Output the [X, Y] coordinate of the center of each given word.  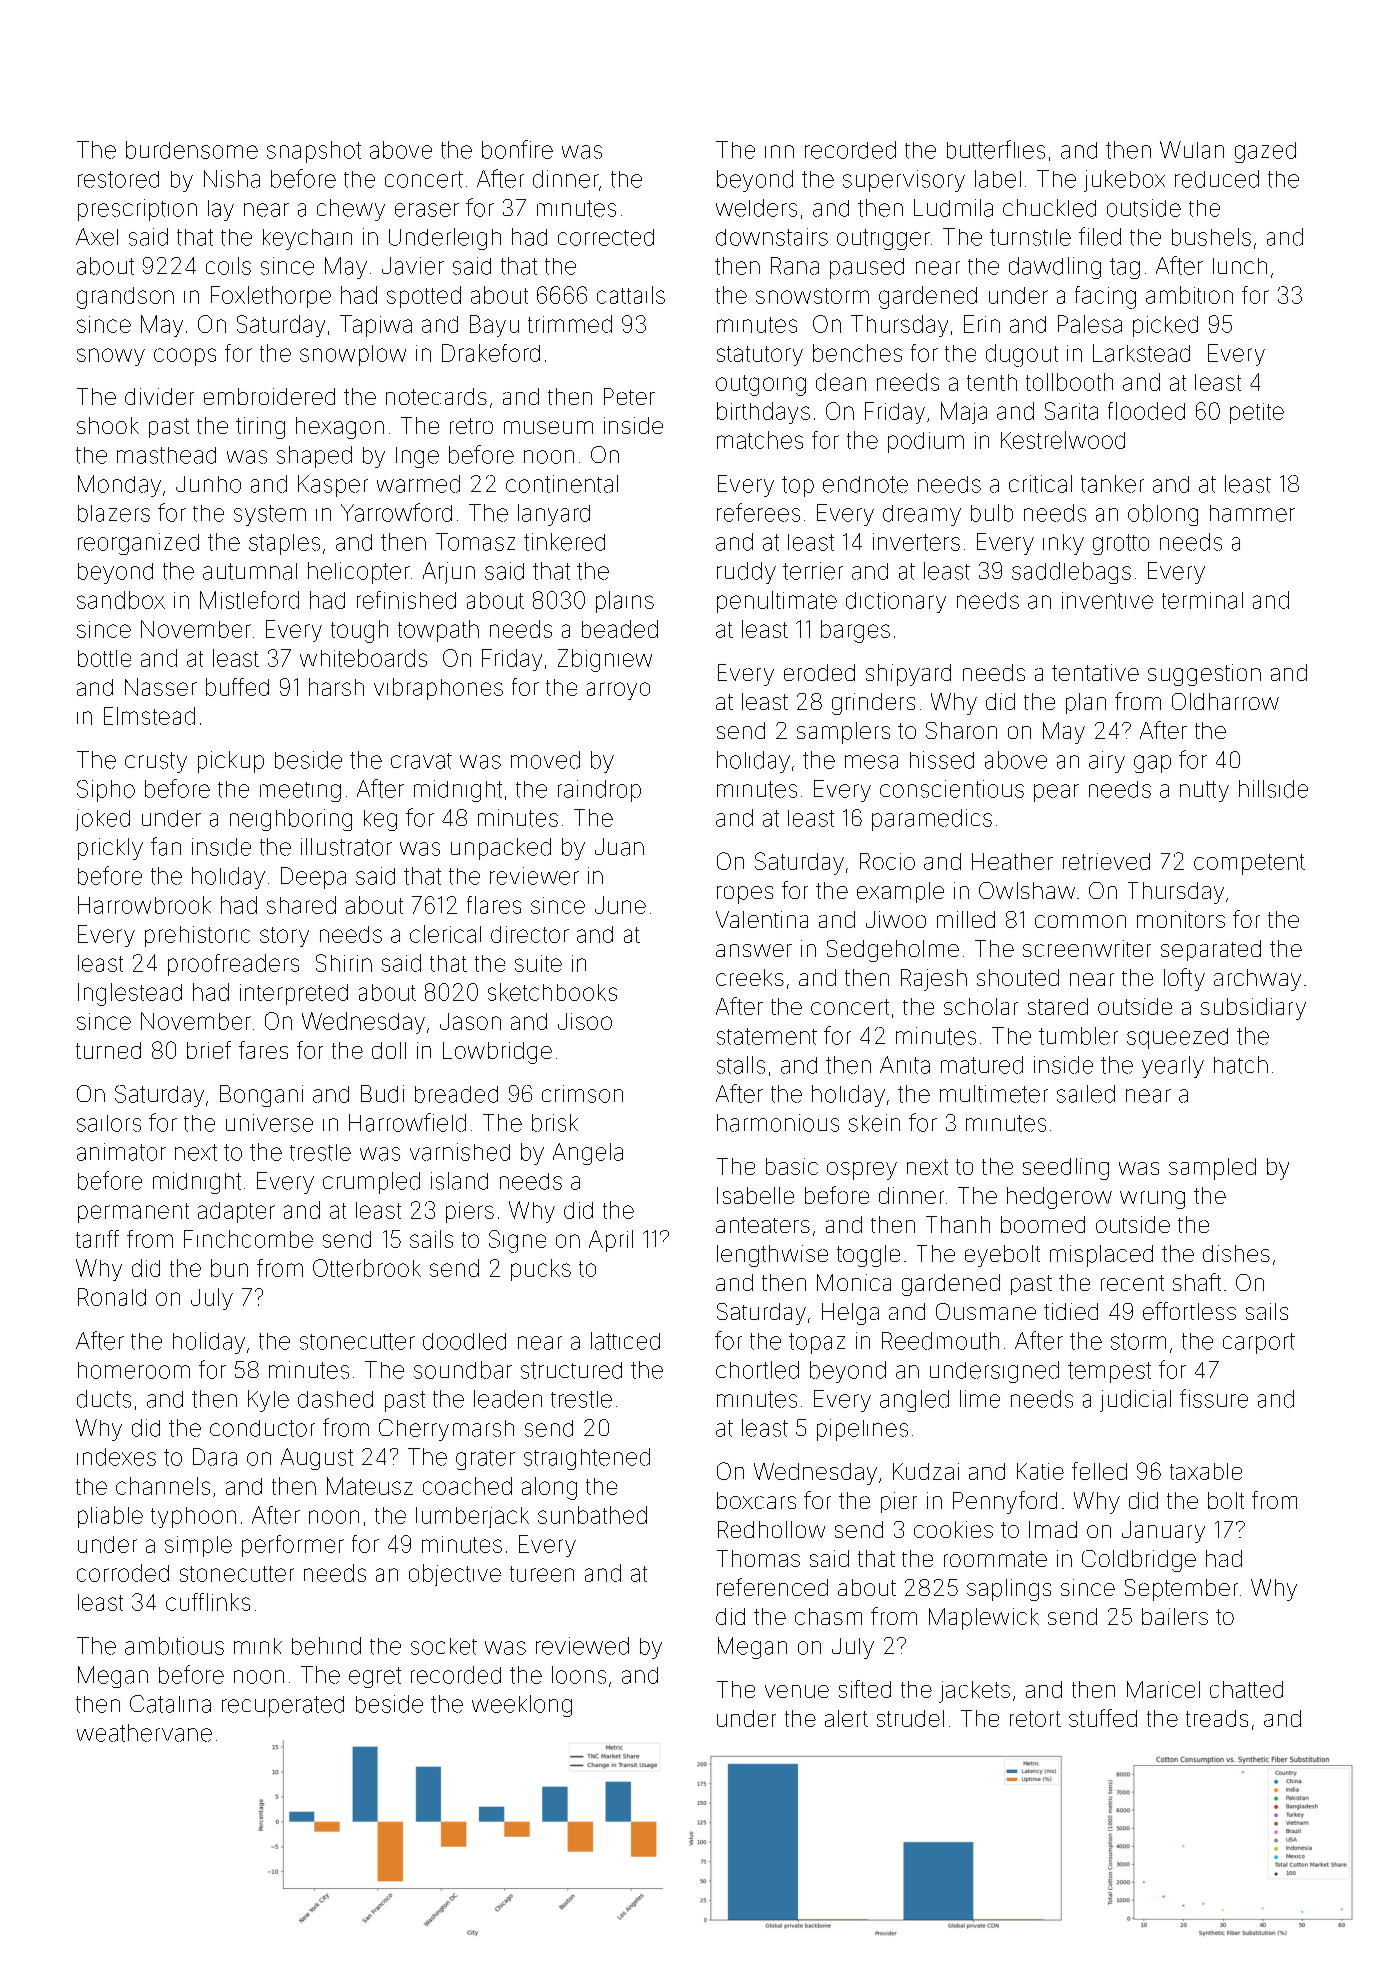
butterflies [996, 149]
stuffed [1103, 1718]
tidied [1071, 1311]
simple [198, 1546]
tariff [97, 1239]
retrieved [1106, 861]
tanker [1112, 484]
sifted [865, 1689]
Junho [208, 484]
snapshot [314, 152]
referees [758, 512]
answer [754, 950]
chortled [757, 1370]
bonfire [517, 149]
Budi [382, 1094]
